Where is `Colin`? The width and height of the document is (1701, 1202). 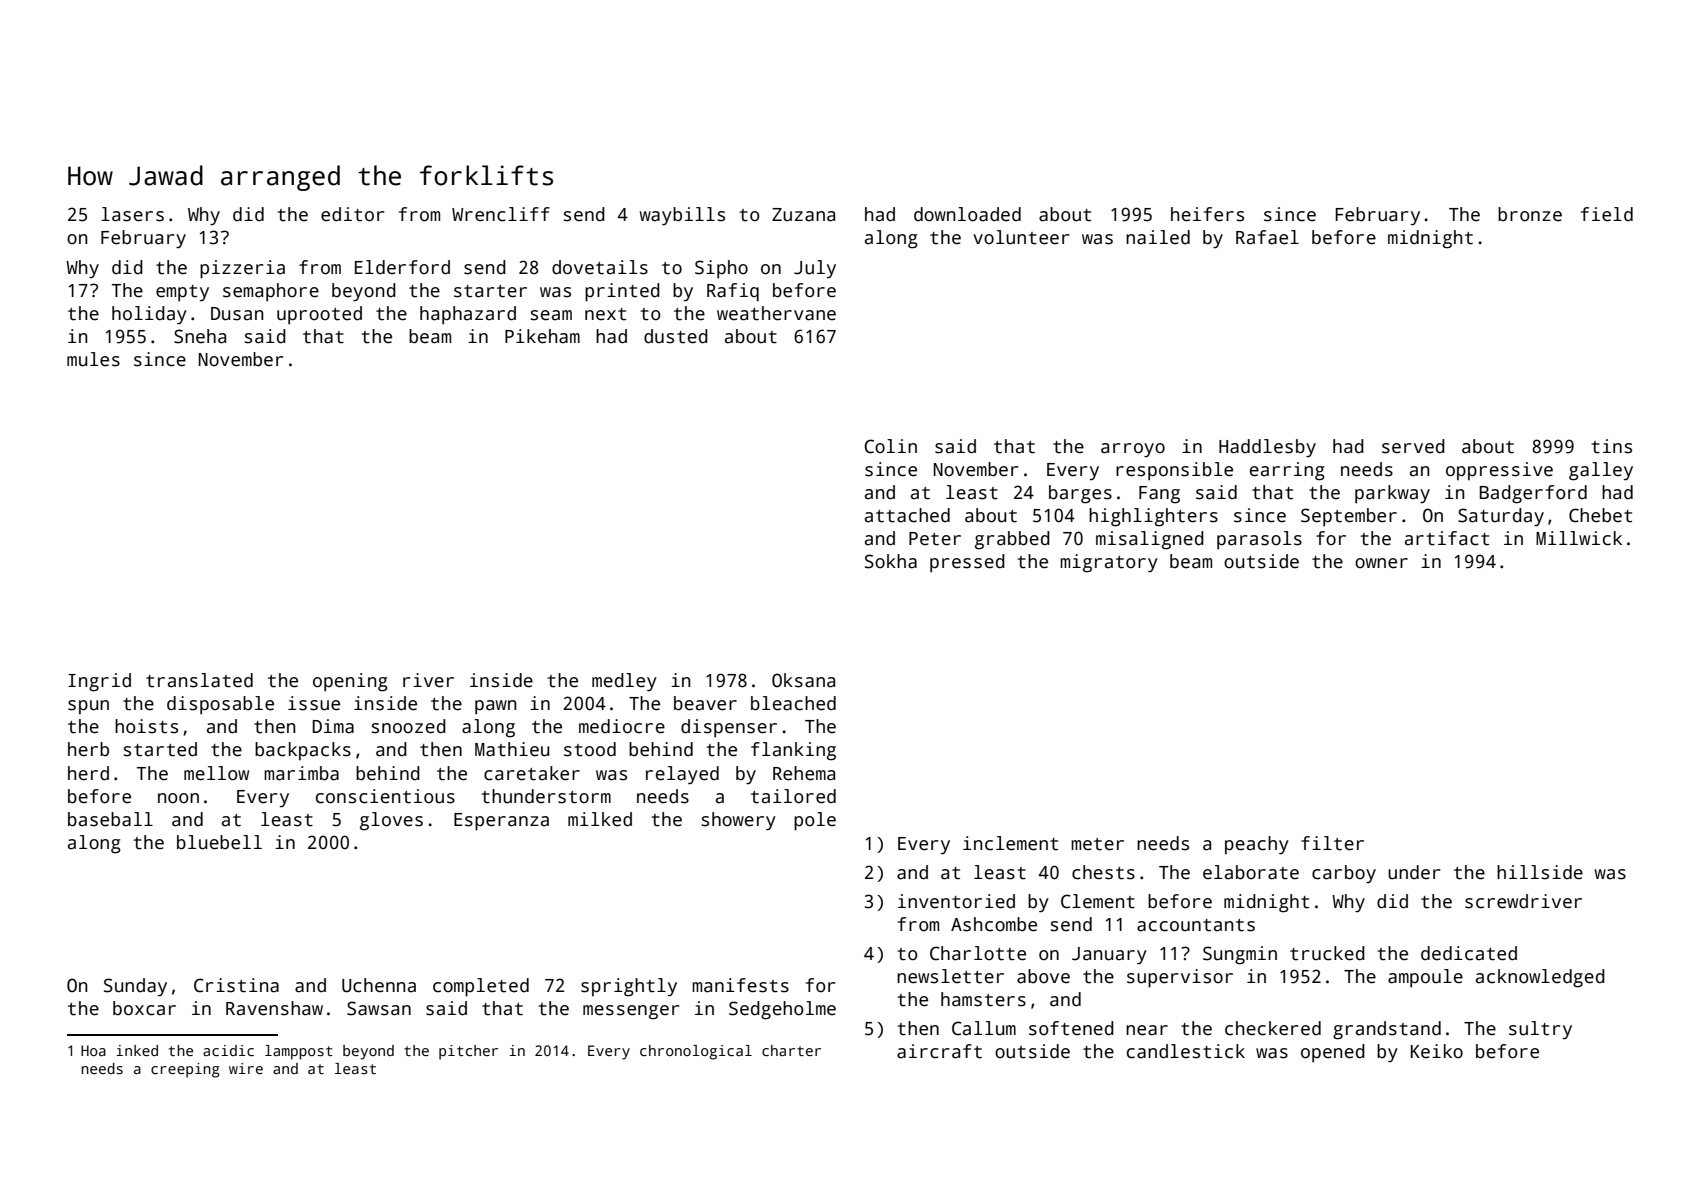 Colin is located at coordinates (890, 446).
